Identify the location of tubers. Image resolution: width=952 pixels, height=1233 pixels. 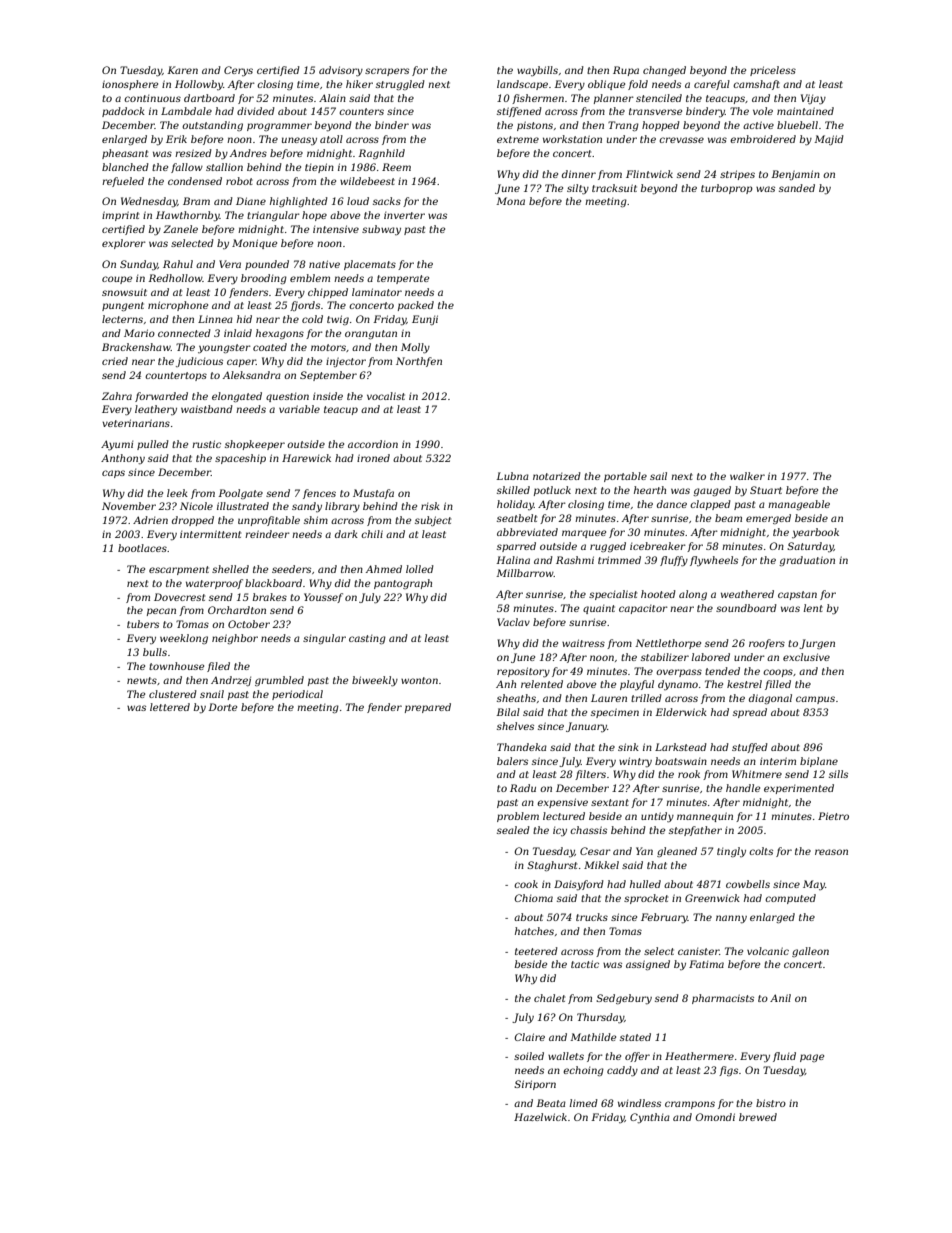
(143, 624).
